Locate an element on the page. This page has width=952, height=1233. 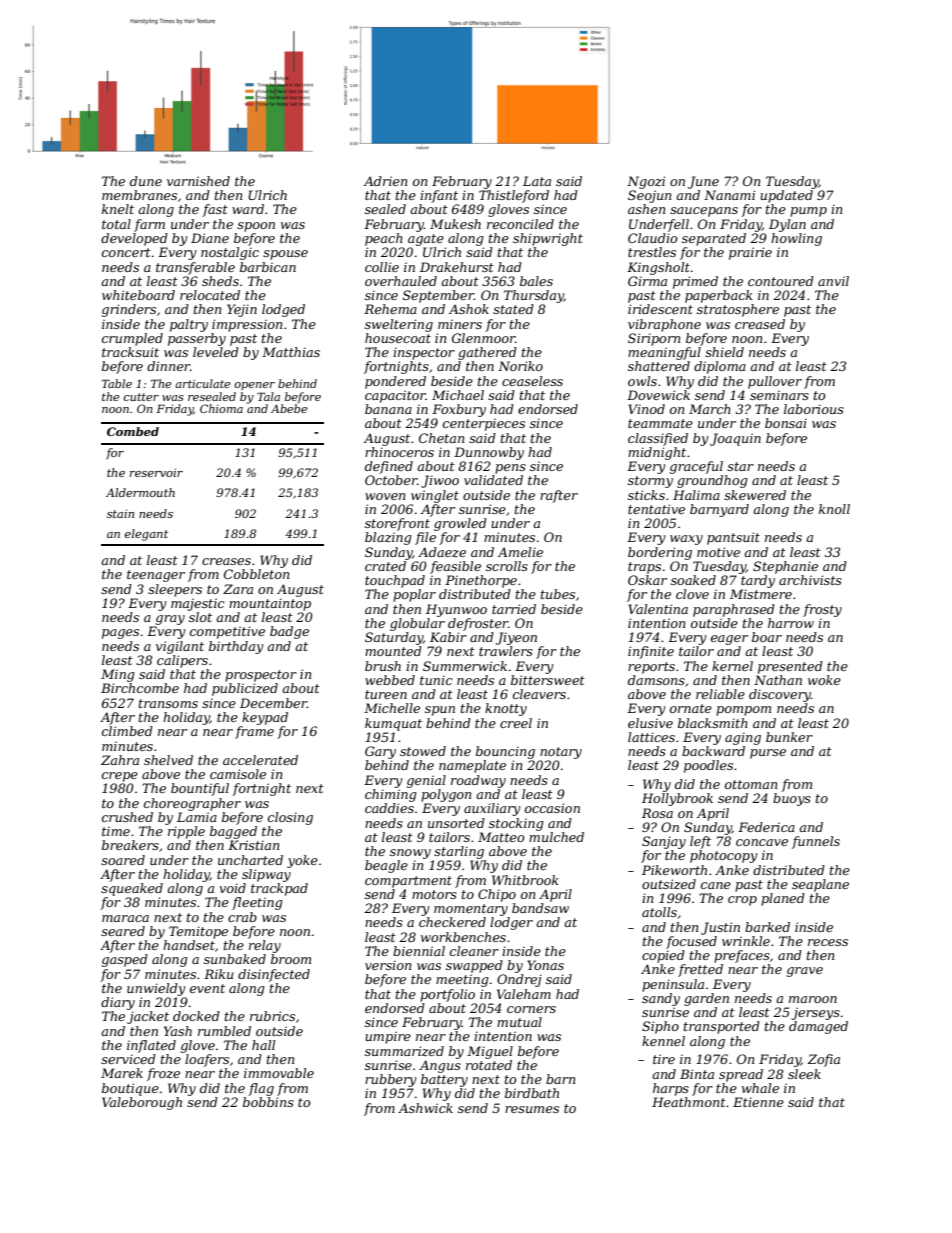
rubbery is located at coordinates (391, 1080).
